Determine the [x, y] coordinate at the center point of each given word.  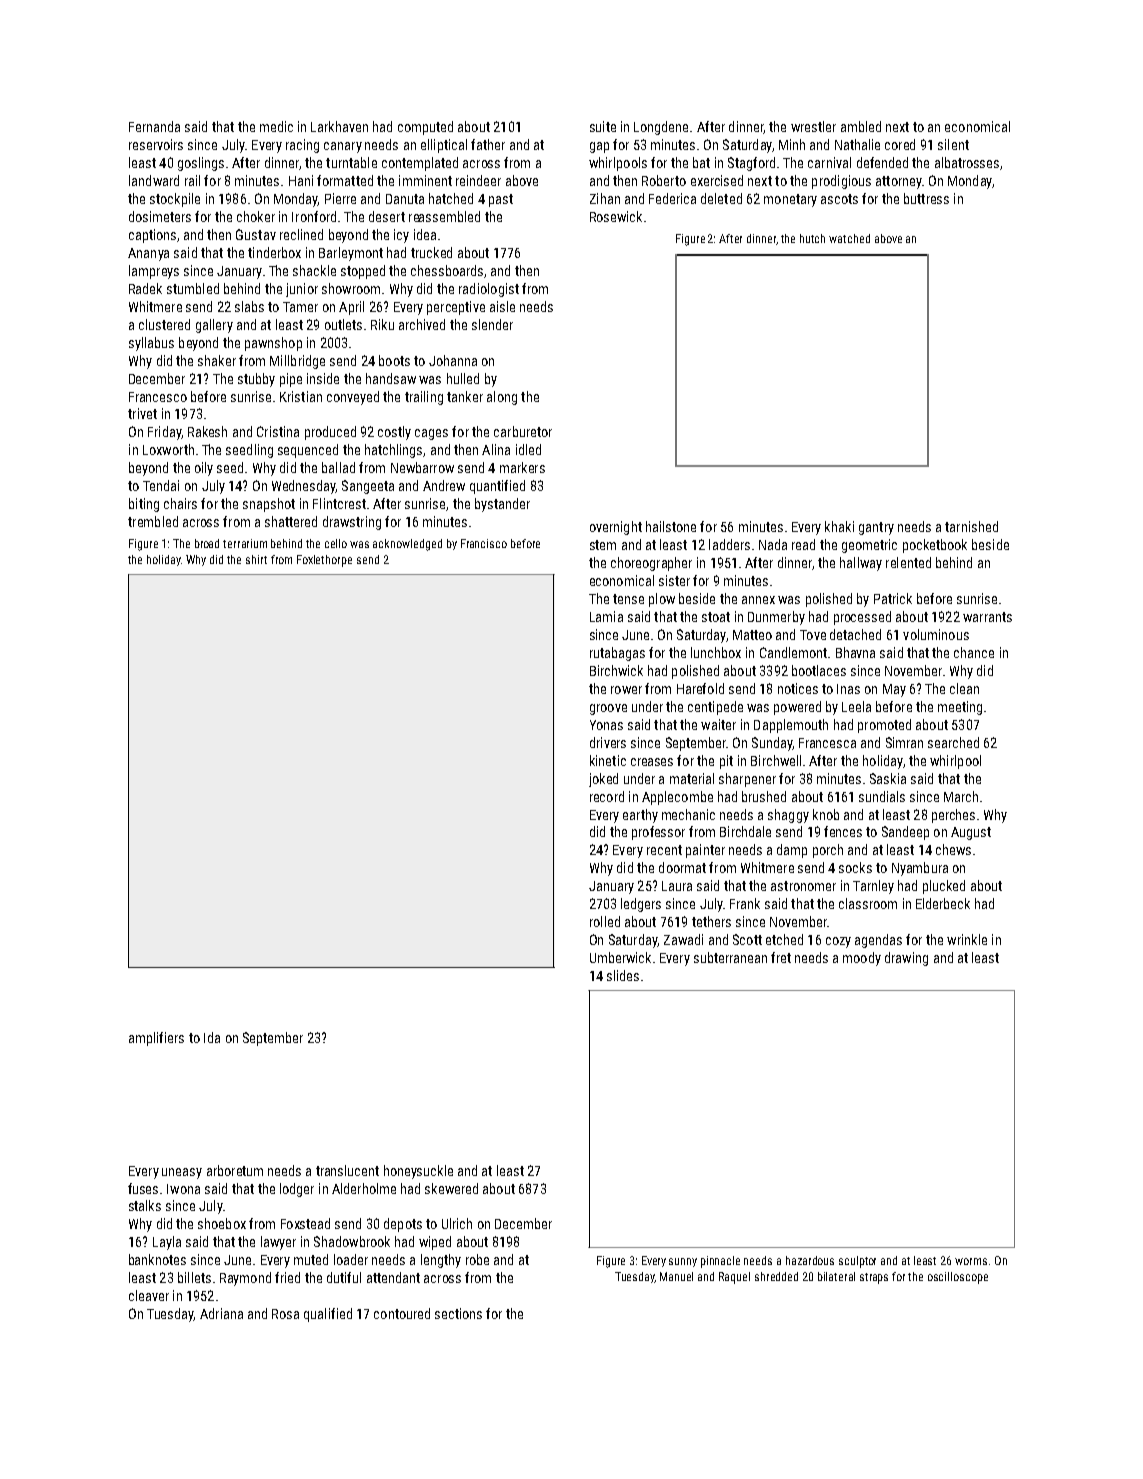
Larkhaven [339, 126]
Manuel [676, 1276]
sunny [683, 1262]
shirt [256, 559]
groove [608, 709]
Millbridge [297, 362]
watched [849, 238]
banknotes [157, 1259]
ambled [861, 126]
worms [971, 1261]
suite [603, 126]
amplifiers [156, 1039]
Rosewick [616, 216]
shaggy [788, 816]
